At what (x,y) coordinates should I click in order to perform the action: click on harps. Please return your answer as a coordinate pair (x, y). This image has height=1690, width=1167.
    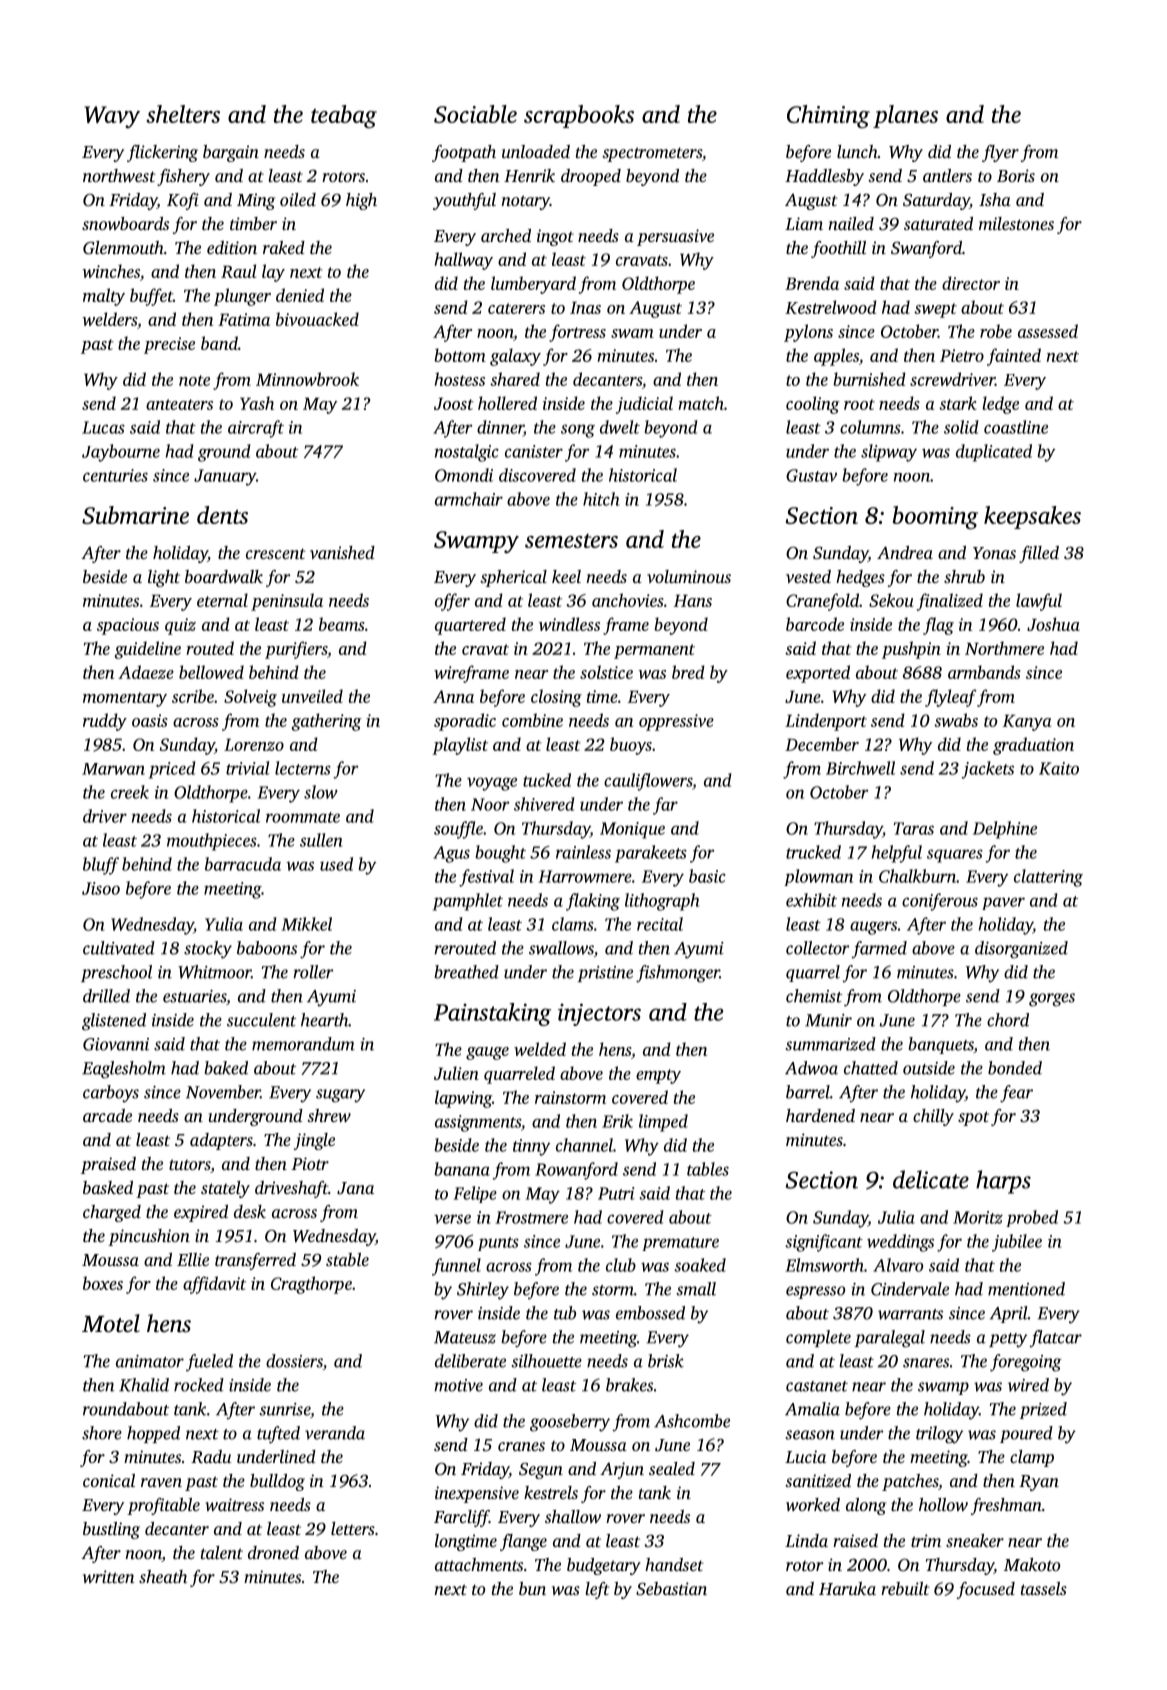
    Looking at the image, I should click on (1003, 1182).
